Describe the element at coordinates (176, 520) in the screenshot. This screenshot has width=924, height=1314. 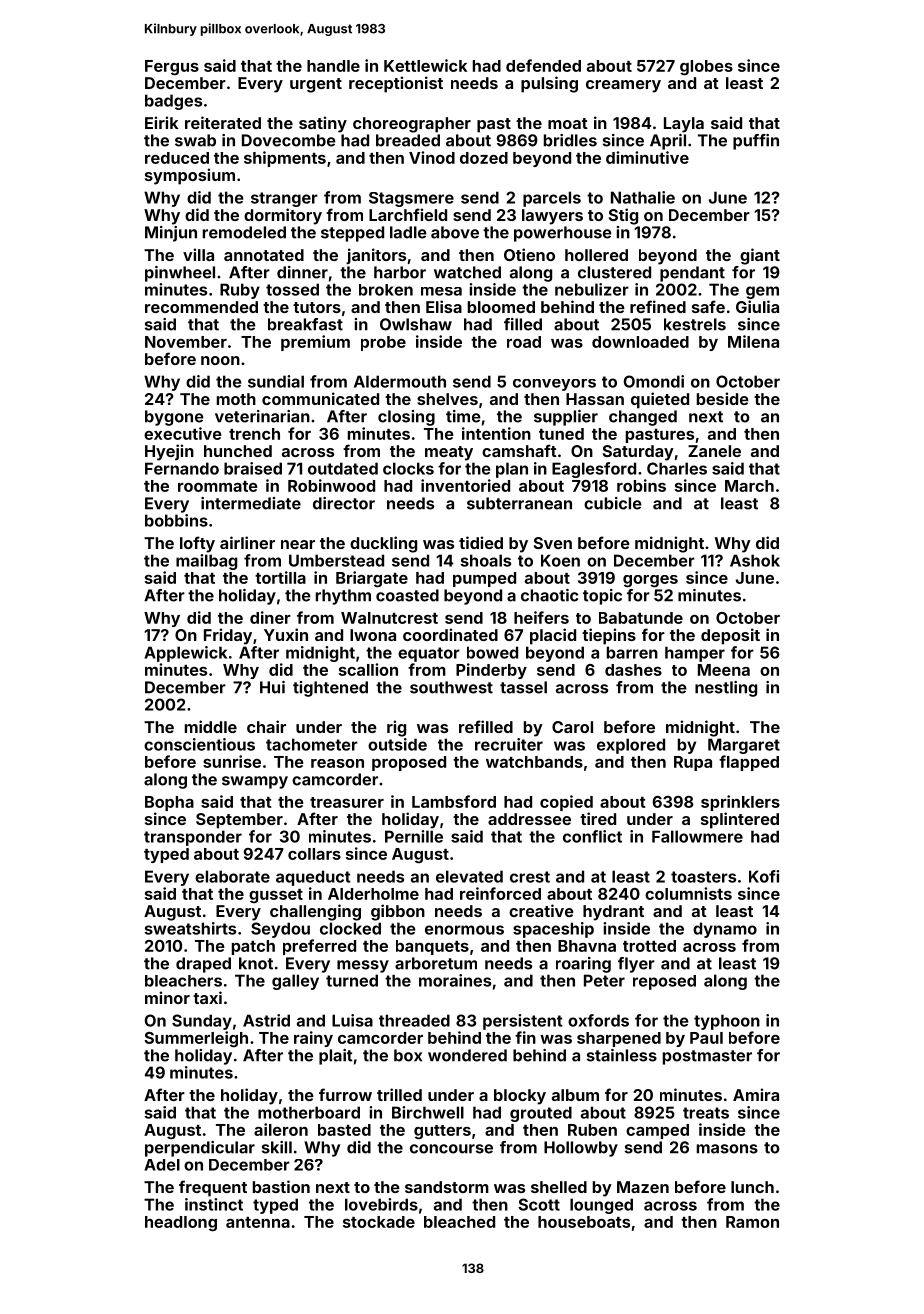
I see `bobbins` at that location.
